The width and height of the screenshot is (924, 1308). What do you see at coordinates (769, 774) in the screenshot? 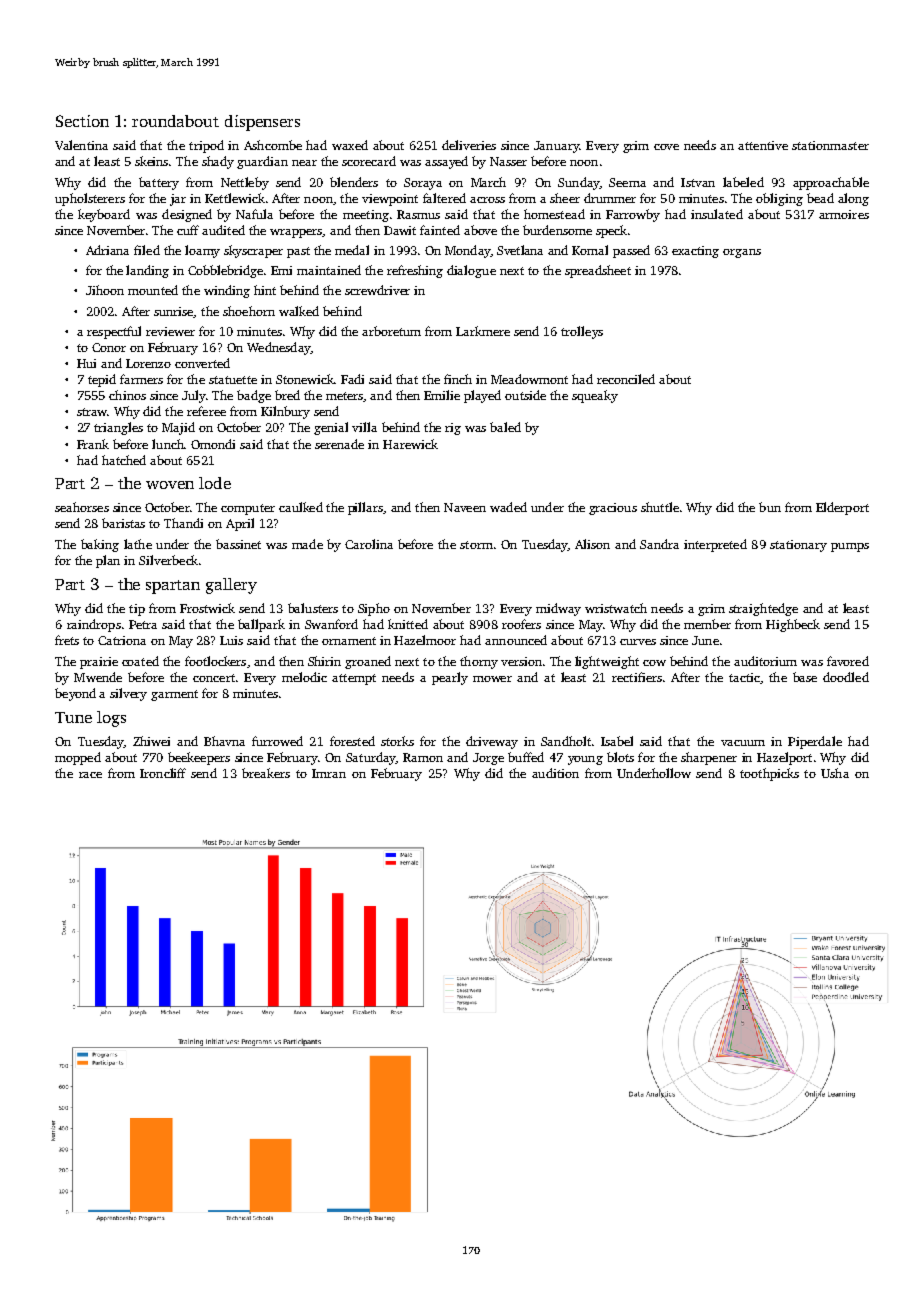
I see `toothpicks` at bounding box center [769, 774].
